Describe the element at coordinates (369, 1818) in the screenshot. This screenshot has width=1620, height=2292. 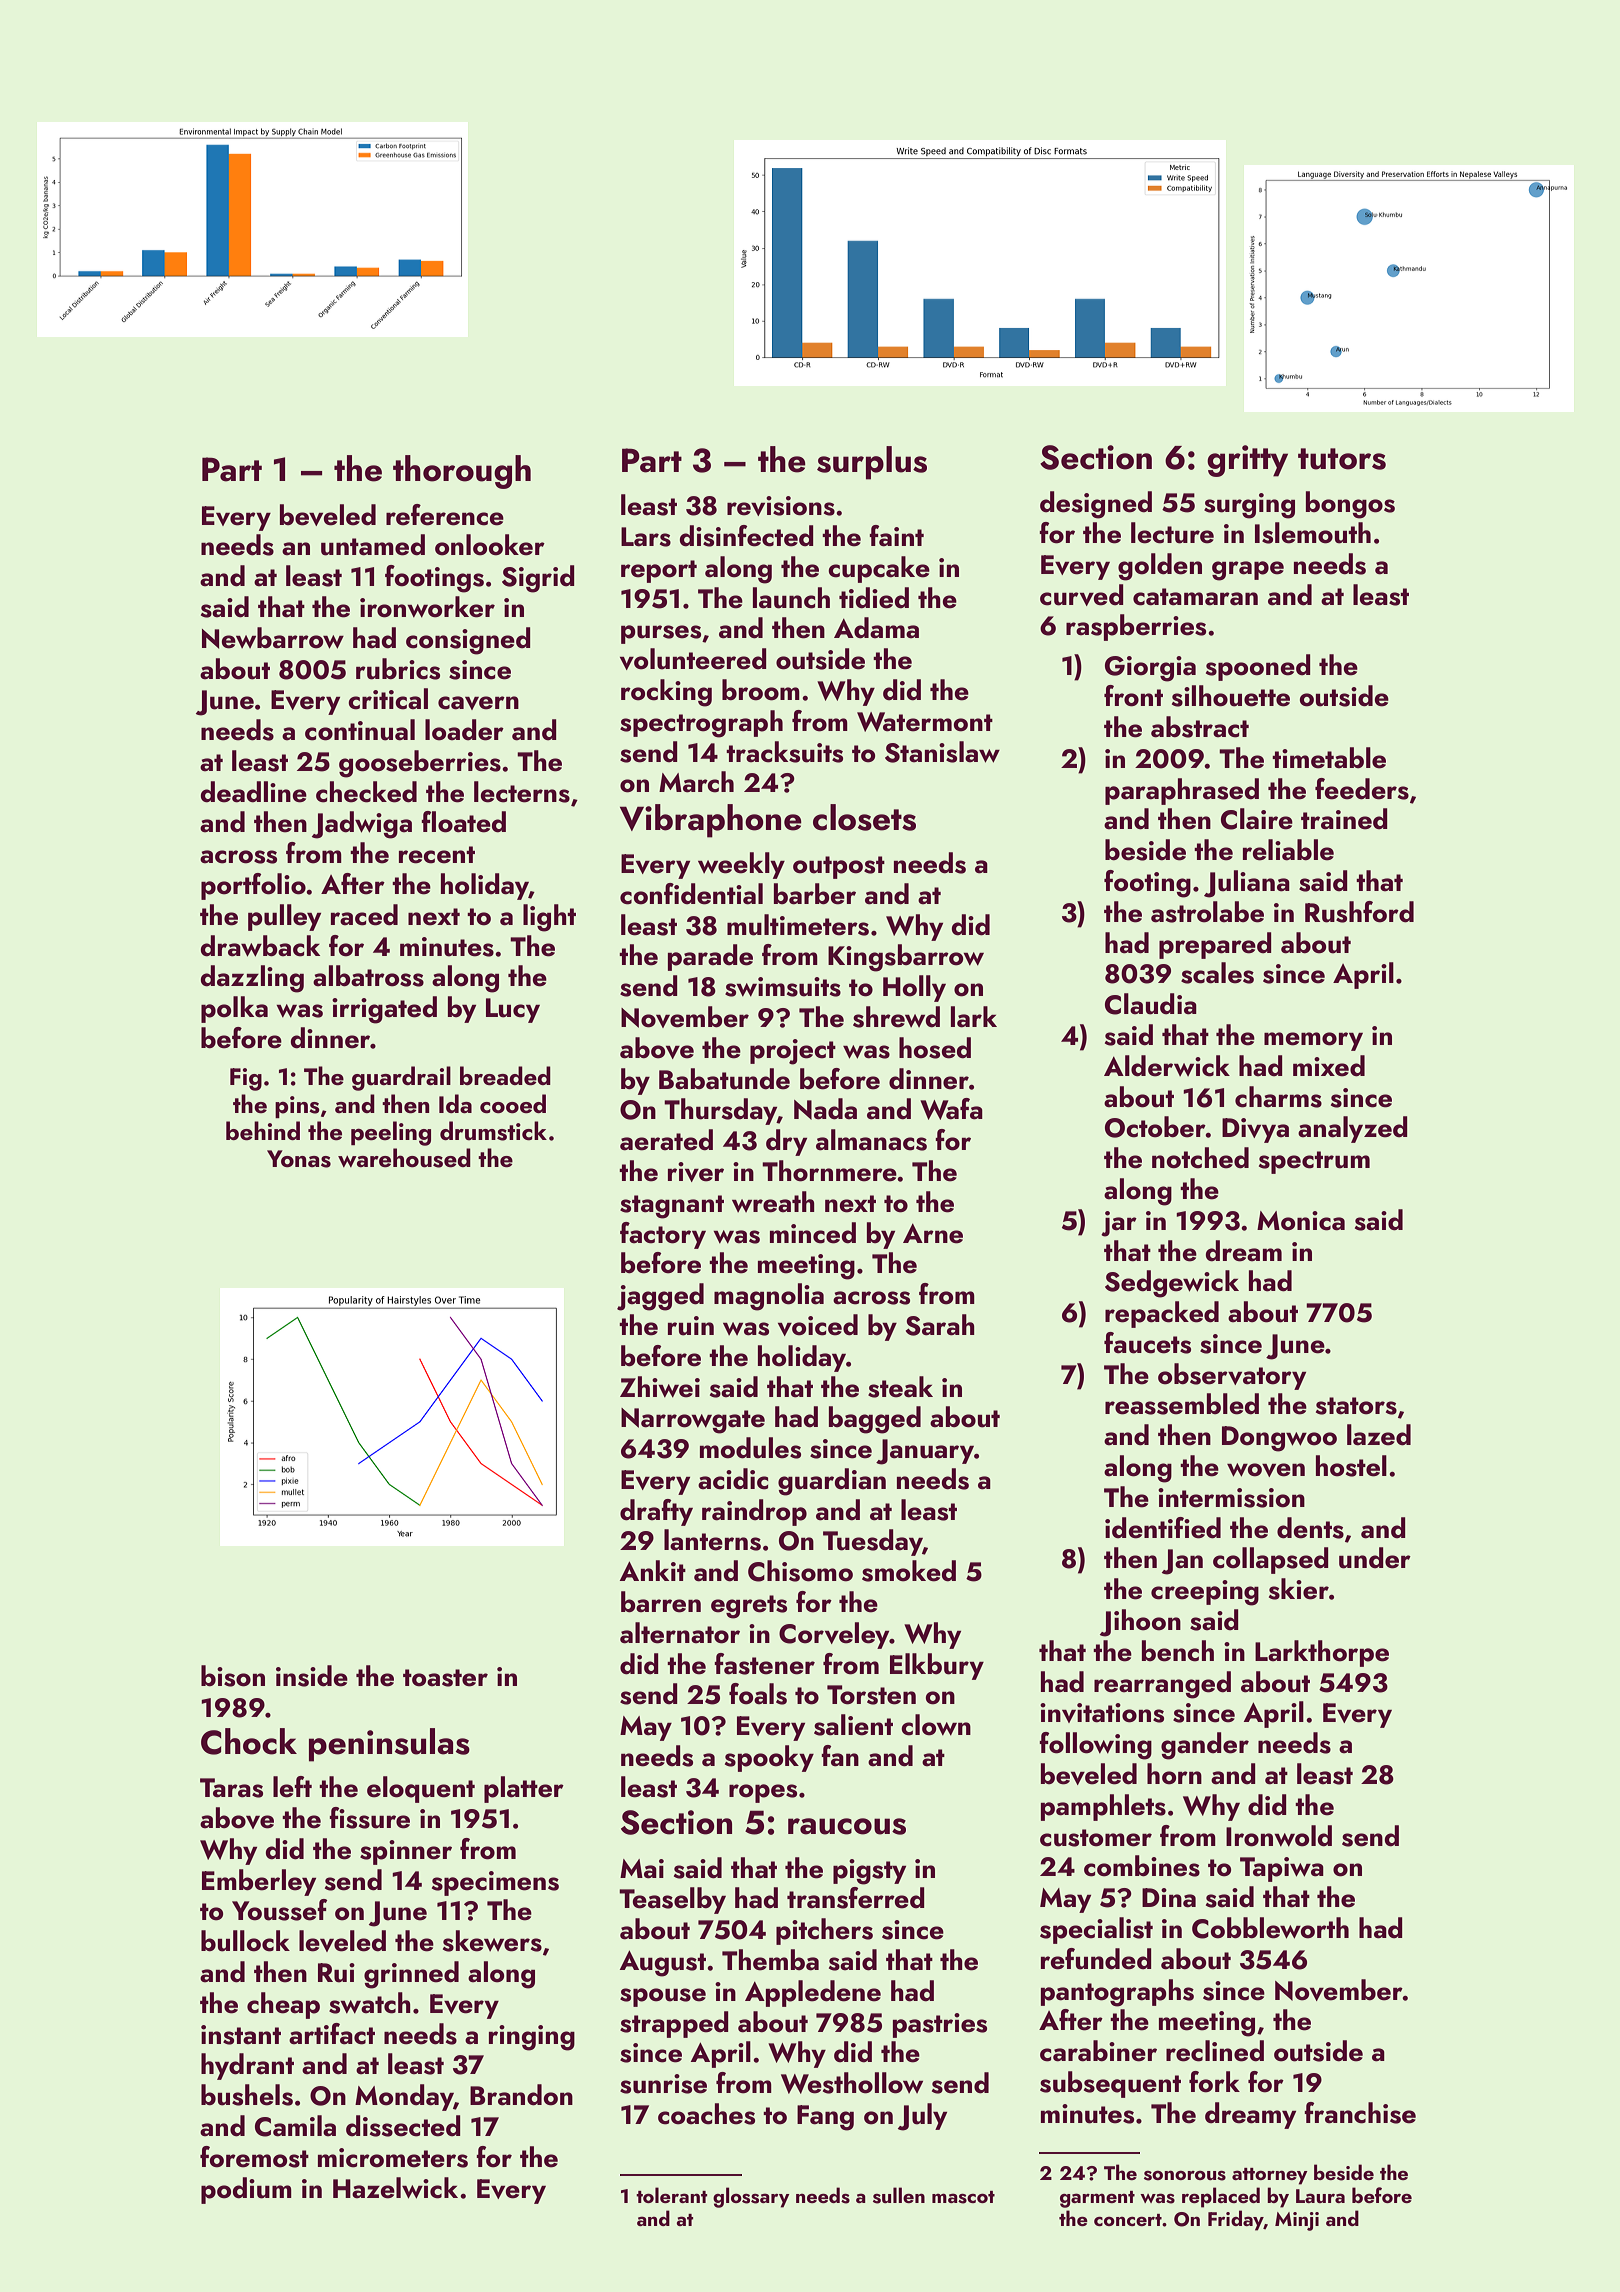
I see `fissure` at that location.
